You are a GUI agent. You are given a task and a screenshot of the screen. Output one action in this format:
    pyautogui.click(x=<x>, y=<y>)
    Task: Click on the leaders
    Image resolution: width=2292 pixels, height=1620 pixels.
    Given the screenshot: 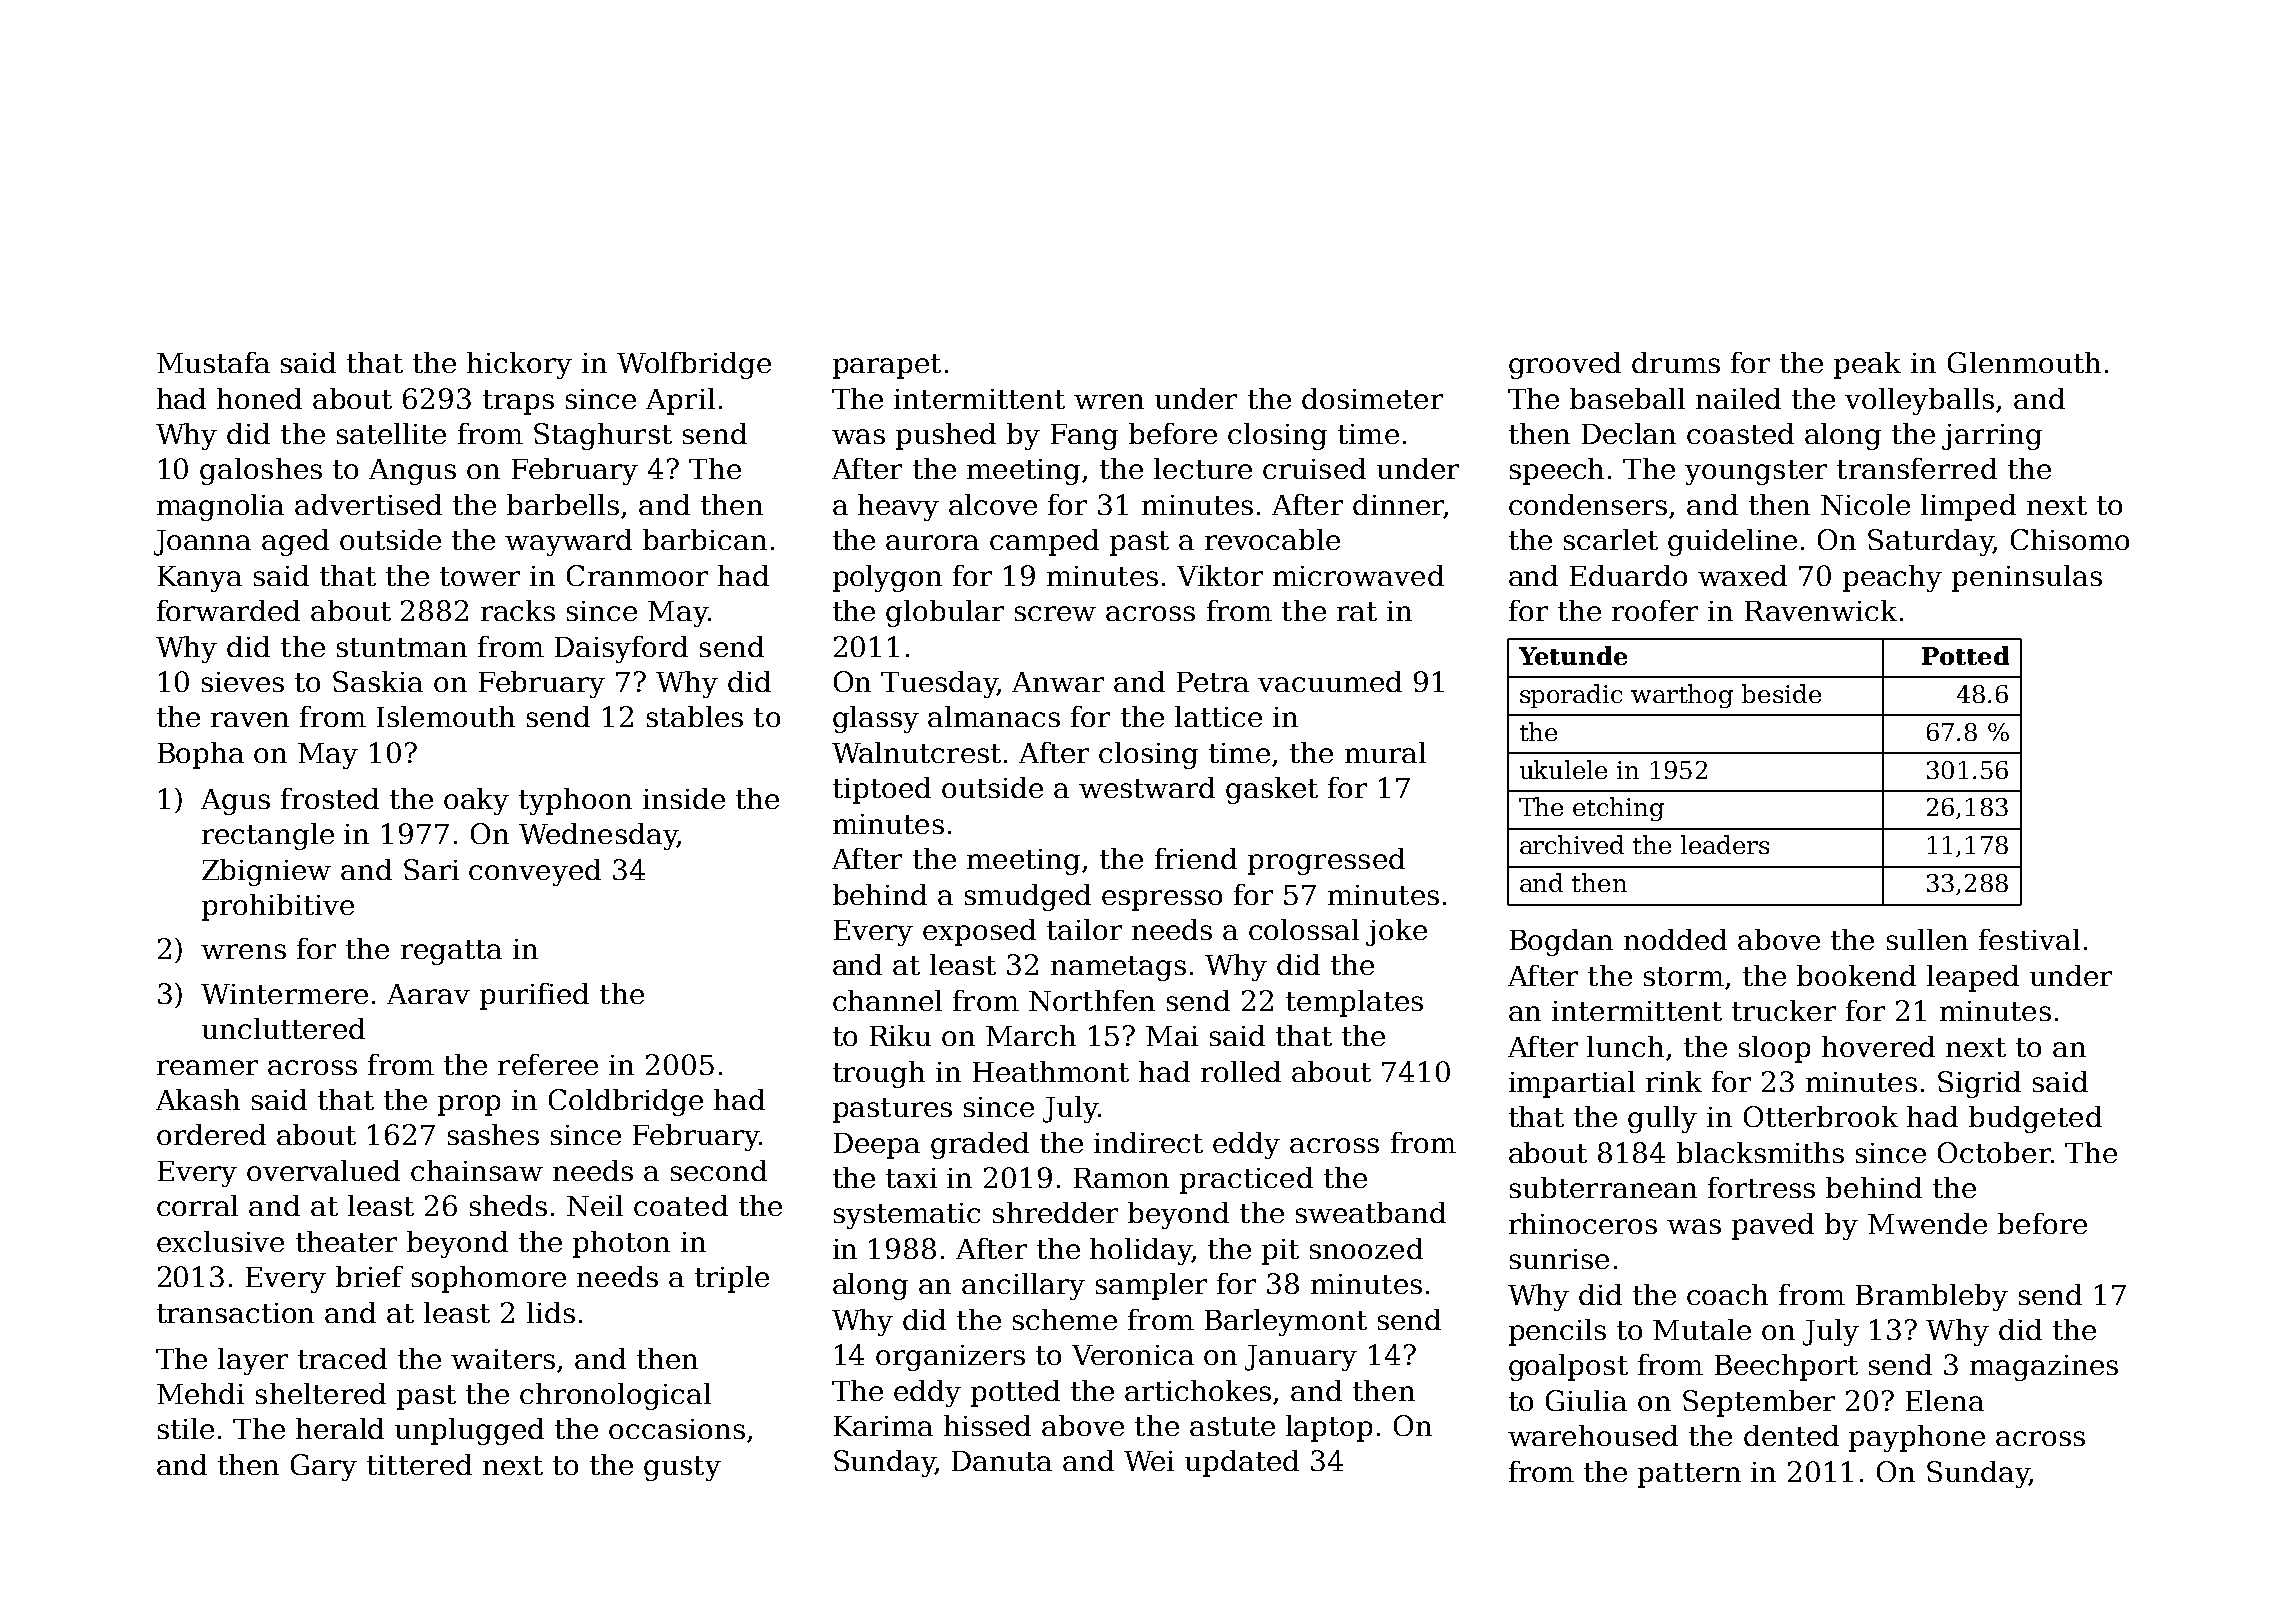 What is the action you would take?
    pyautogui.click(x=1725, y=844)
